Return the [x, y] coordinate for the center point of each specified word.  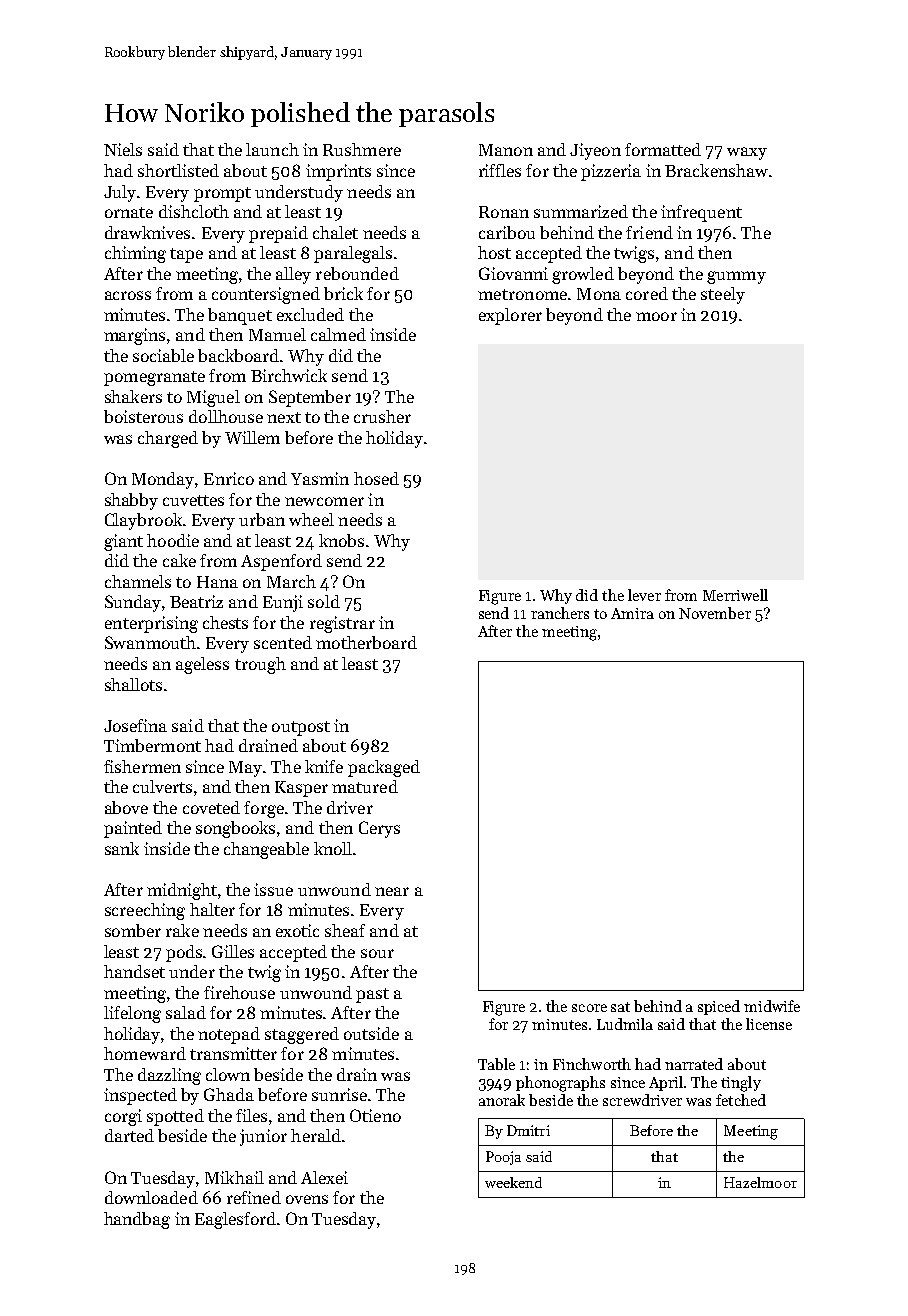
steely [723, 295]
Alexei [324, 1177]
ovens [307, 1199]
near [392, 891]
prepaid [278, 234]
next [284, 417]
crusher [382, 416]
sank [122, 848]
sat [620, 1007]
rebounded [357, 273]
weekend [513, 1182]
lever [644, 595]
